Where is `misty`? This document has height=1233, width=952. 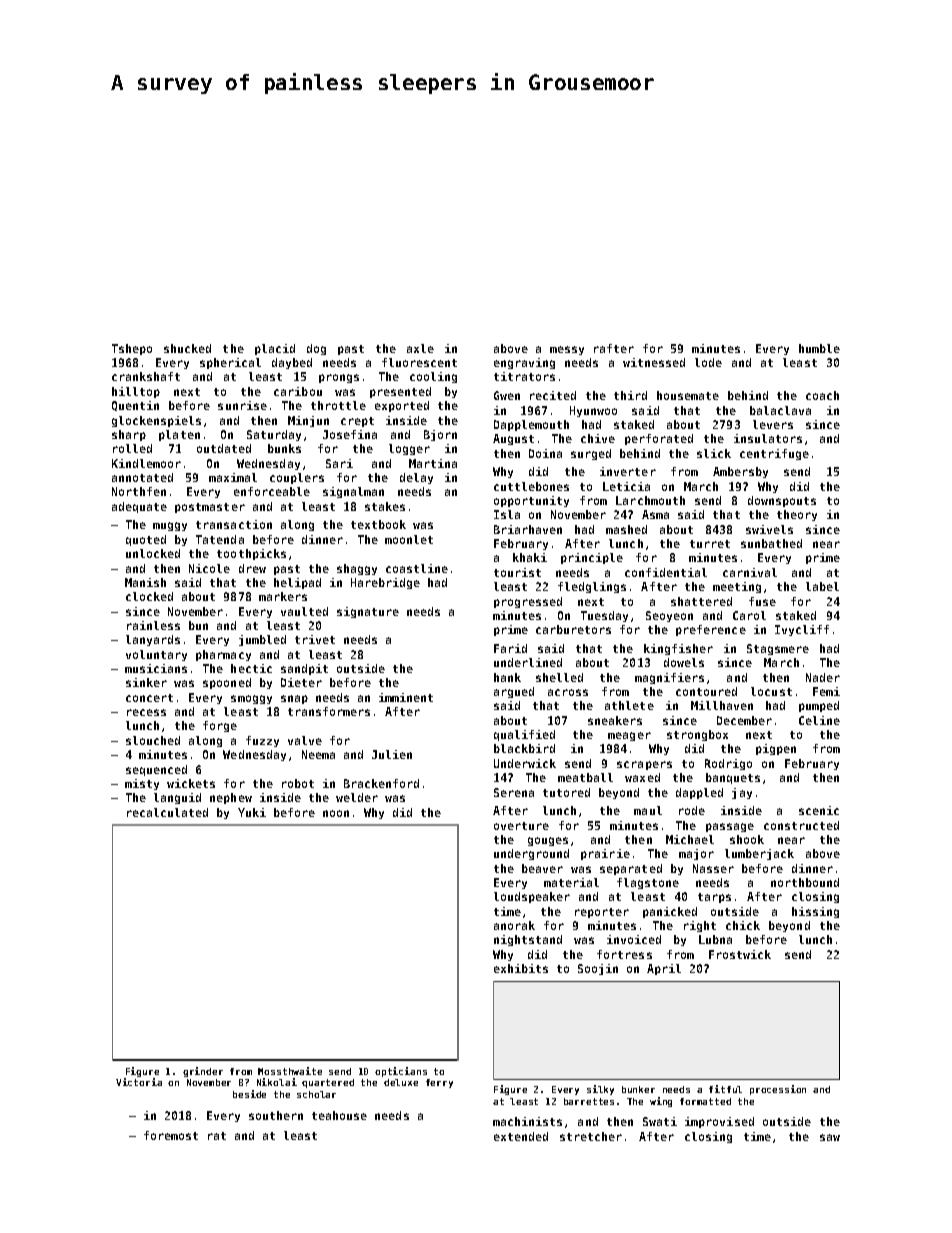 misty is located at coordinates (142, 784).
